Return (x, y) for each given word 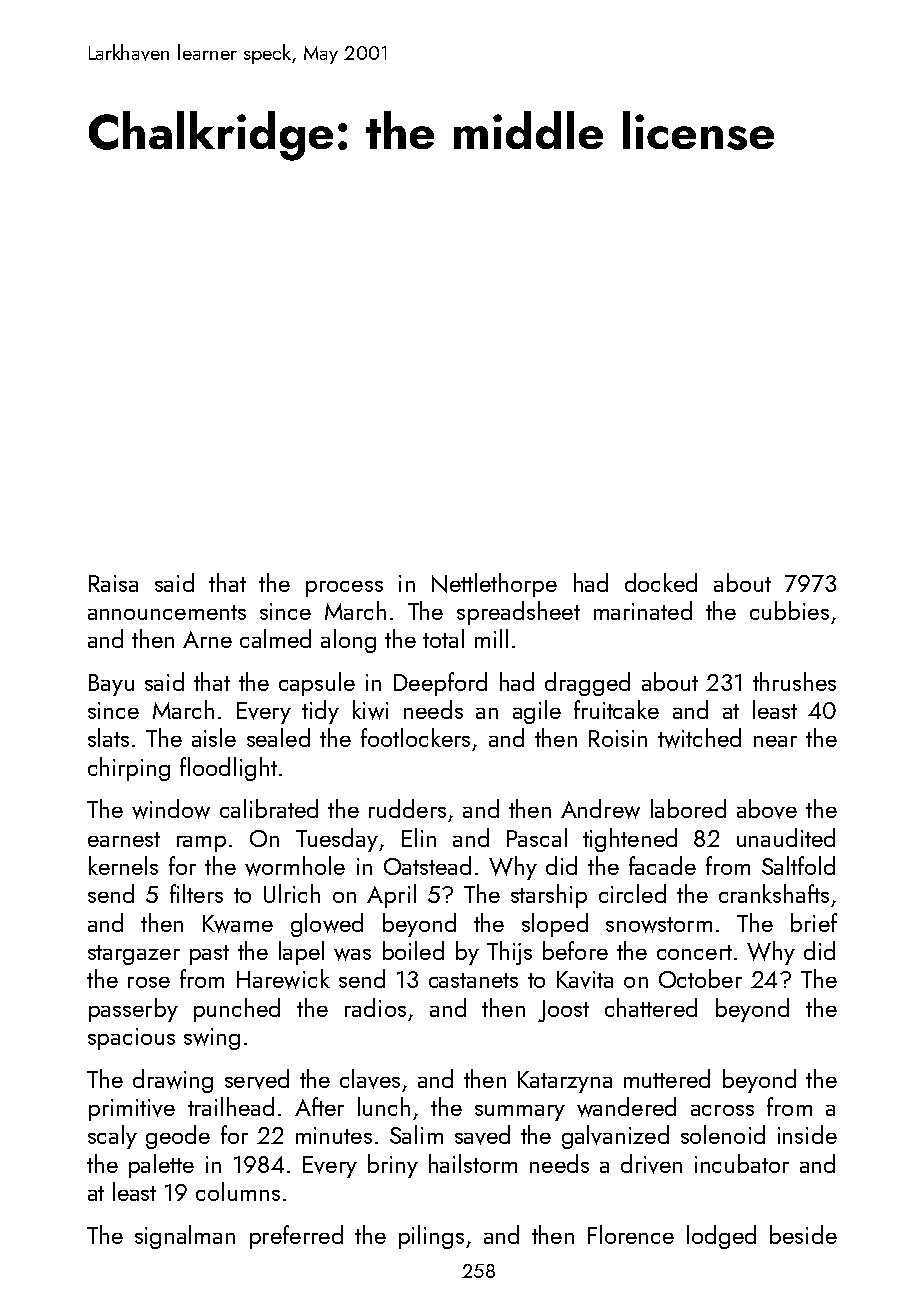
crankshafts (774, 893)
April (391, 896)
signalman (185, 1237)
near (775, 741)
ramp (201, 844)
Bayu (111, 685)
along (348, 641)
